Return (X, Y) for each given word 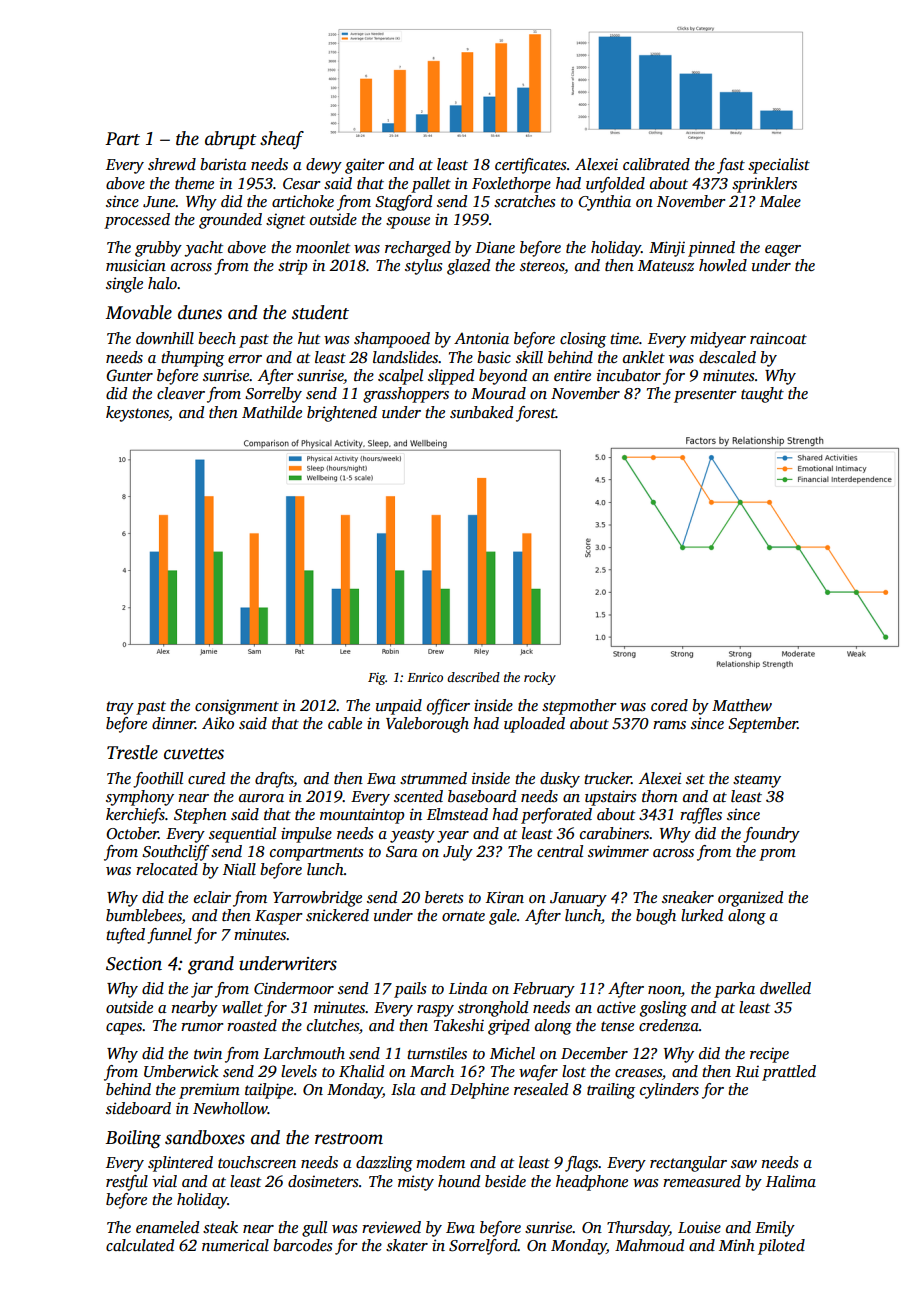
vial (165, 1181)
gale (503, 917)
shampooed (392, 340)
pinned (711, 249)
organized (750, 899)
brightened (342, 414)
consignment (237, 707)
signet (285, 221)
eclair (212, 897)
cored (669, 705)
